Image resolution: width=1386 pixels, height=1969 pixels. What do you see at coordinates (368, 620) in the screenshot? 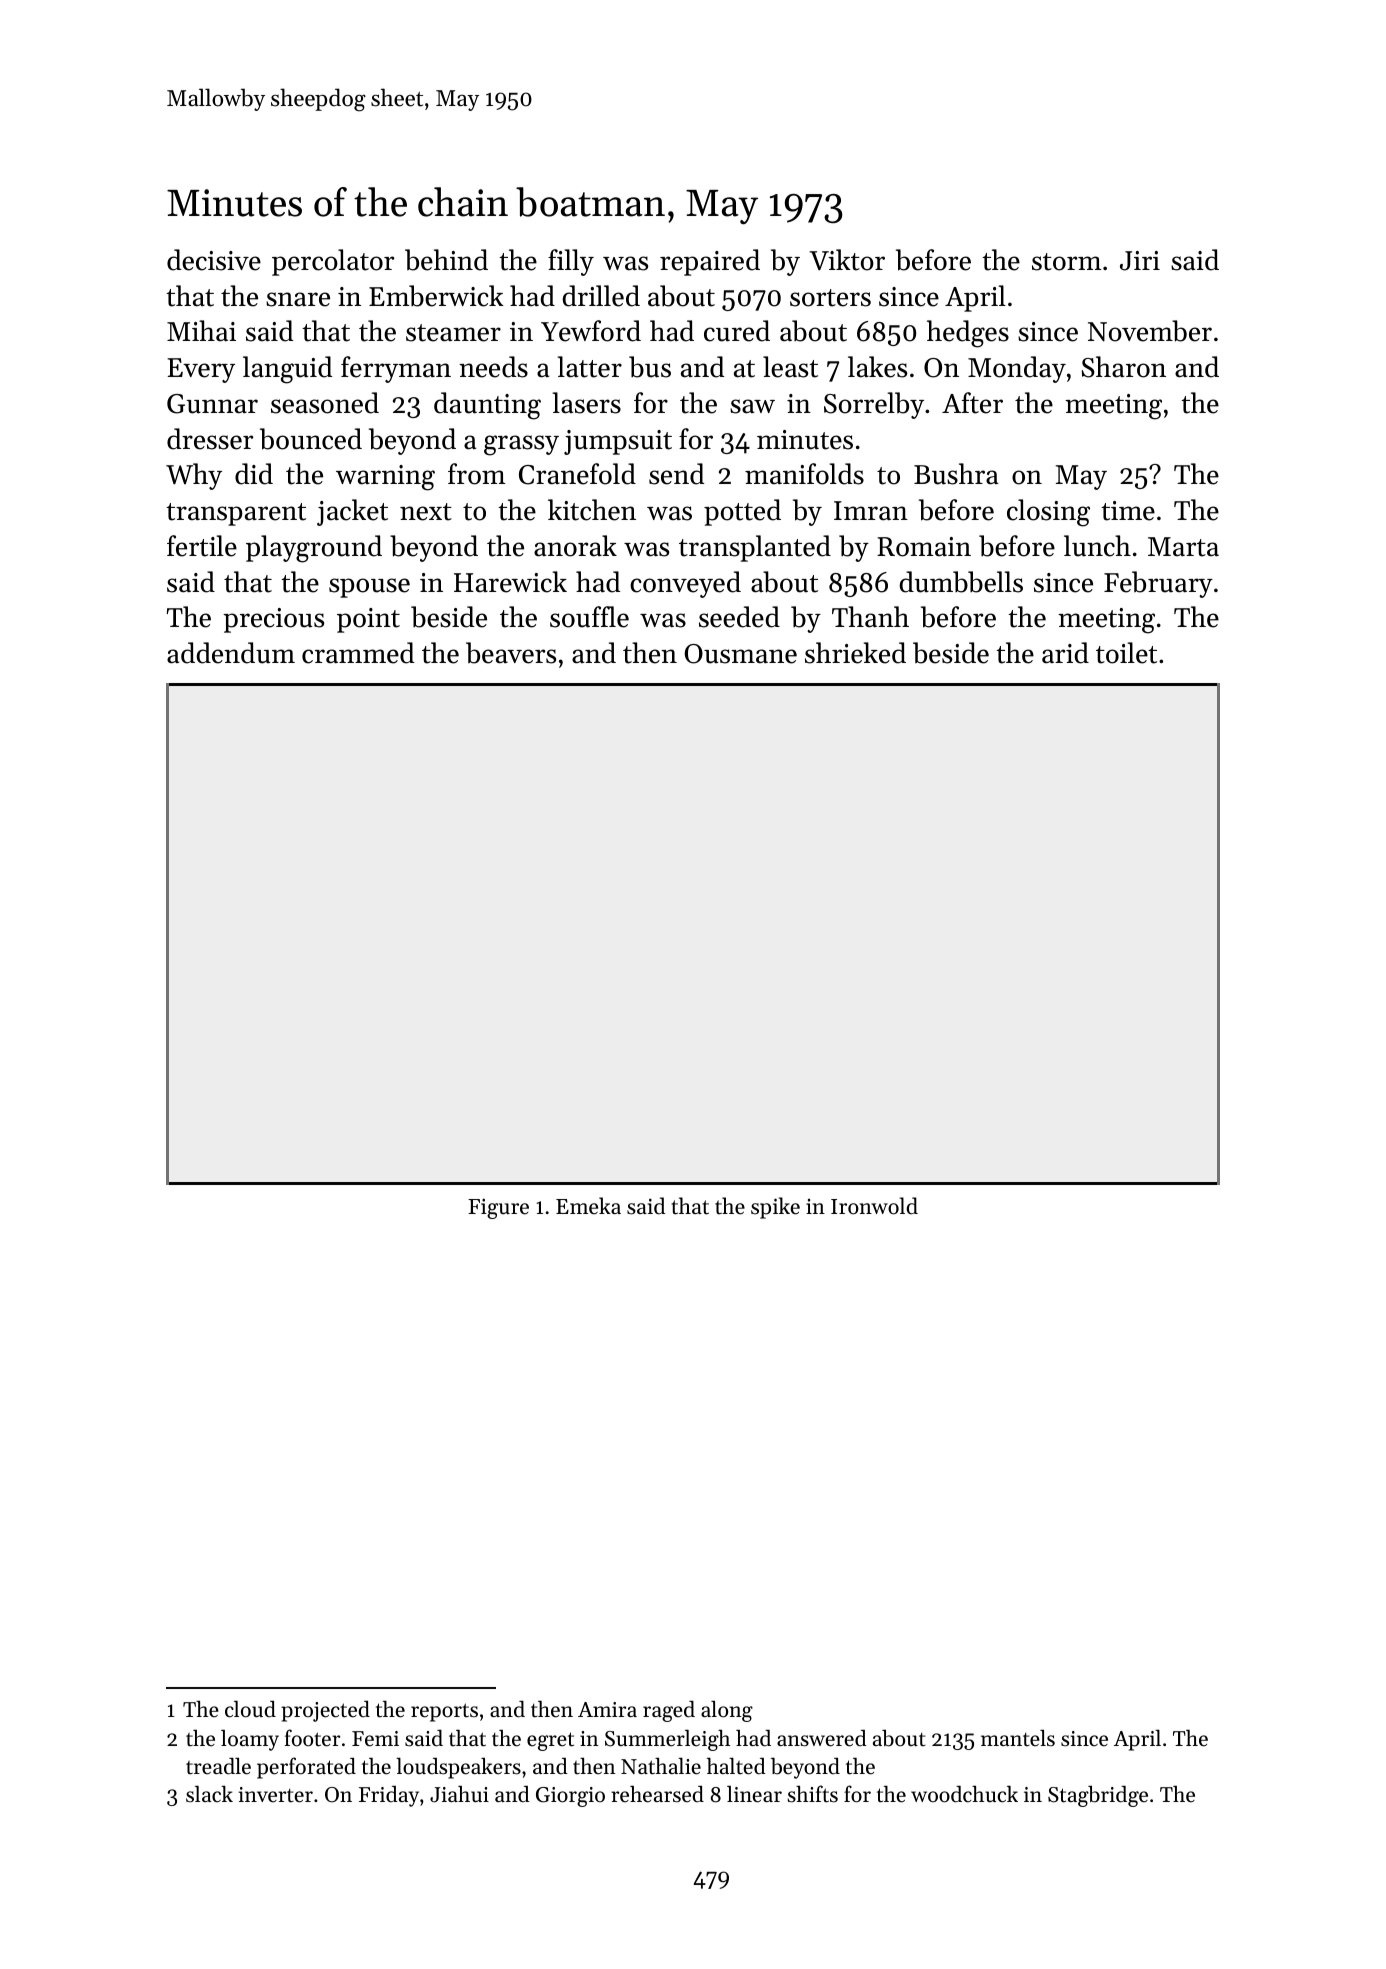
I see `point` at bounding box center [368, 620].
